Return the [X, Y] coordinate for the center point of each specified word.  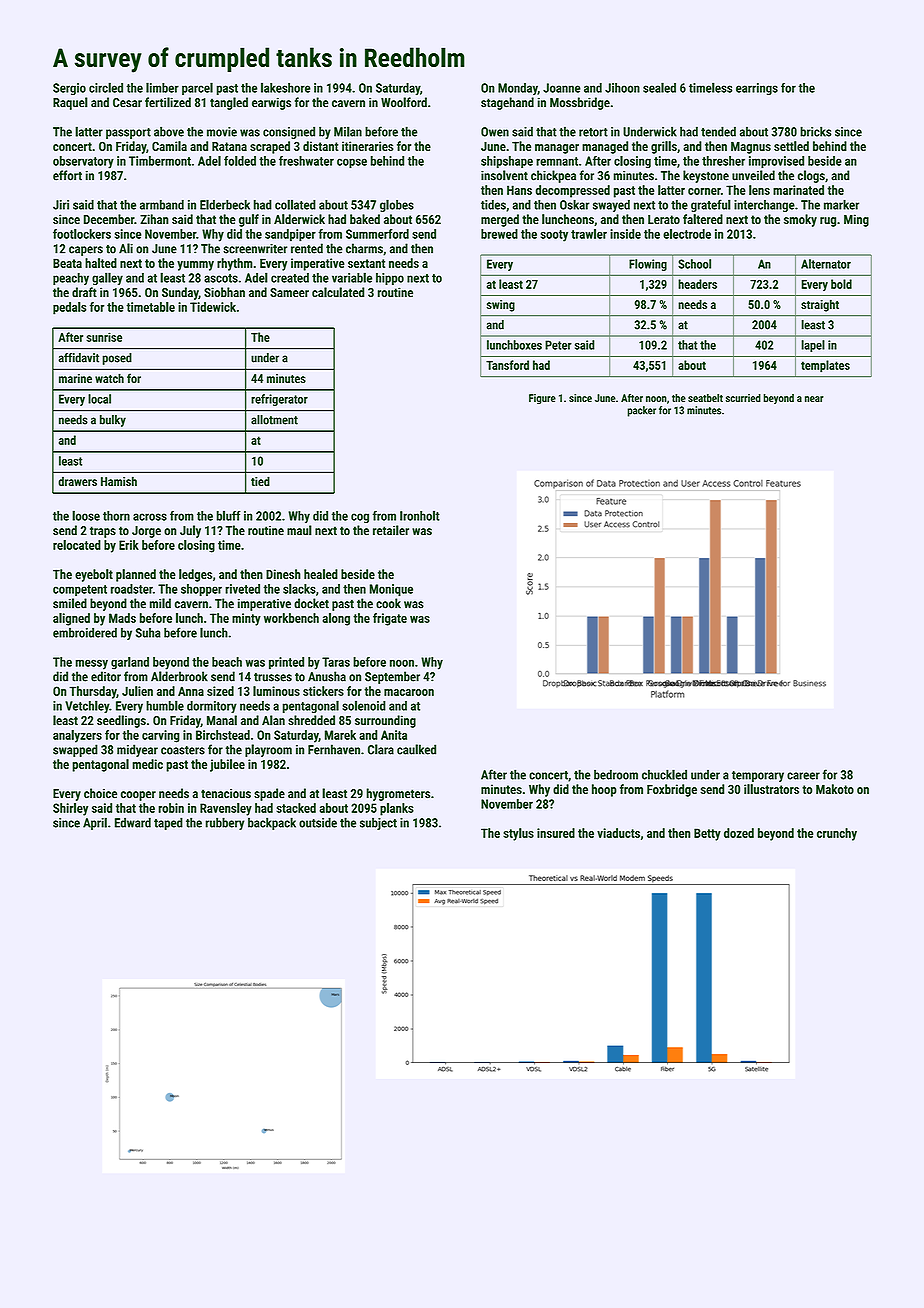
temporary [758, 776]
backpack [272, 823]
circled [106, 87]
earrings [757, 89]
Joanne [562, 88]
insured [556, 833]
